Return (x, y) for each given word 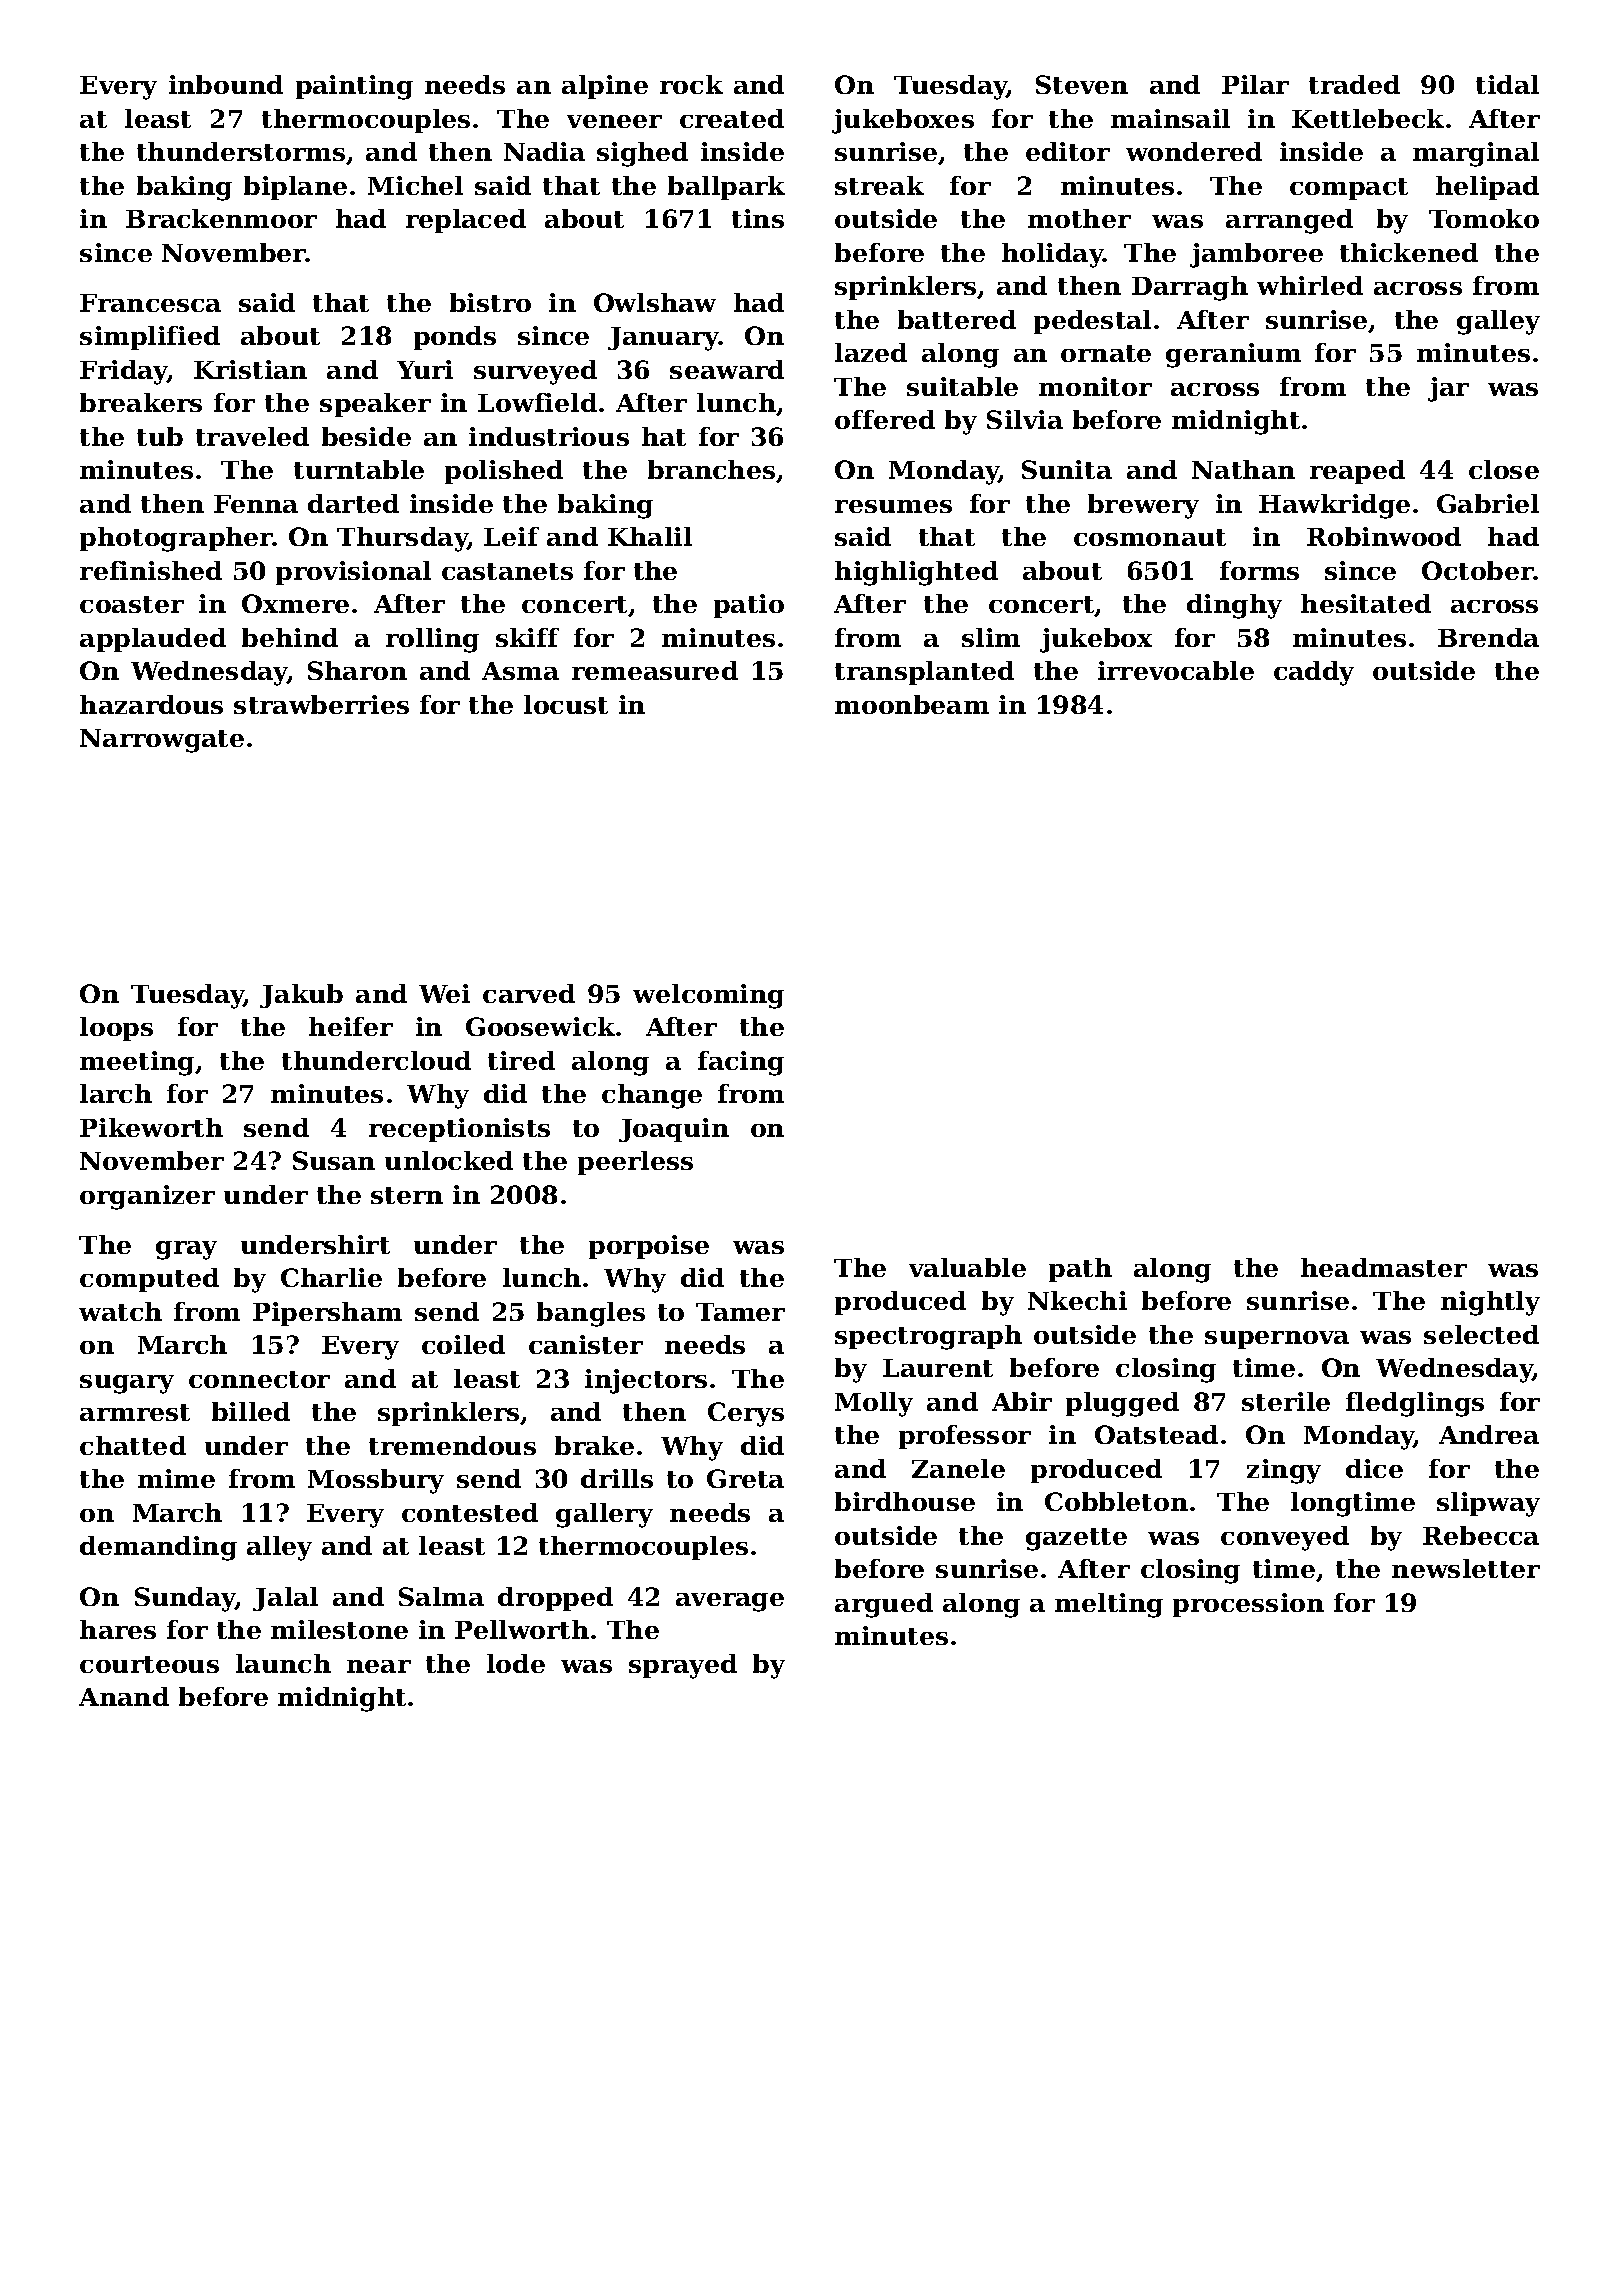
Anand (124, 1696)
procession (1248, 1605)
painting (354, 87)
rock (691, 84)
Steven (1082, 84)
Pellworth (522, 1629)
